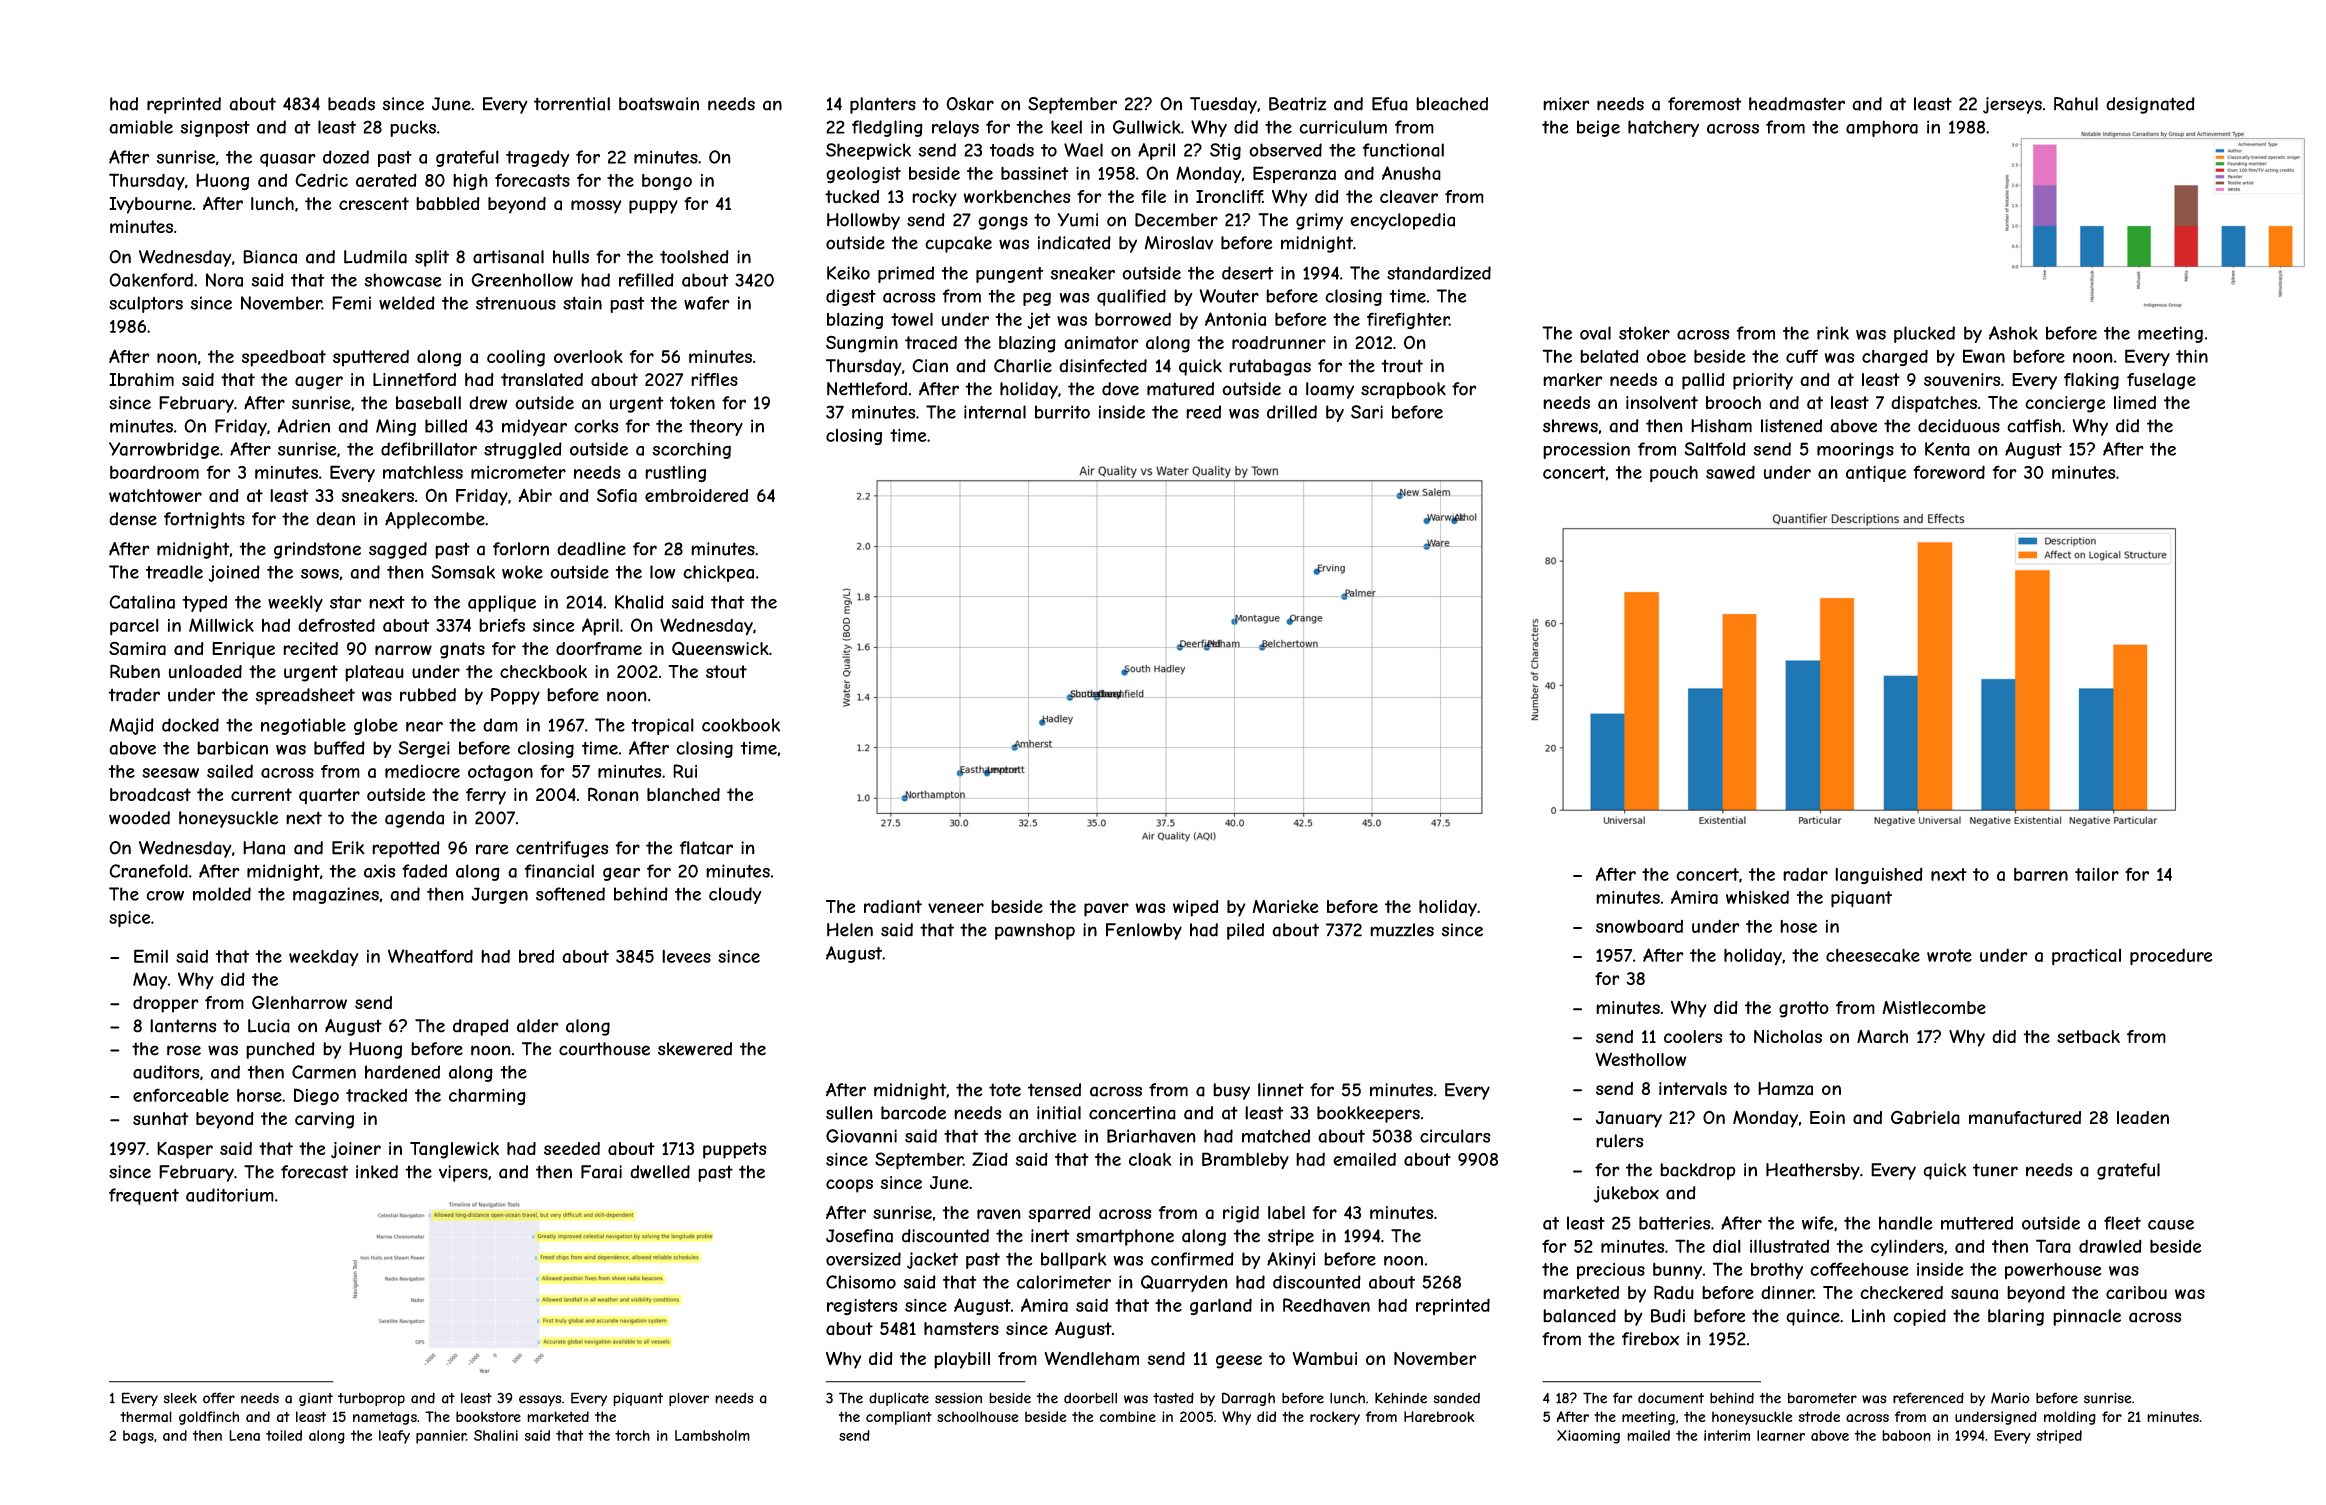 The height and width of the screenshot is (1505, 2326). Describe the element at coordinates (1147, 127) in the screenshot. I see `Gullwick` at that location.
